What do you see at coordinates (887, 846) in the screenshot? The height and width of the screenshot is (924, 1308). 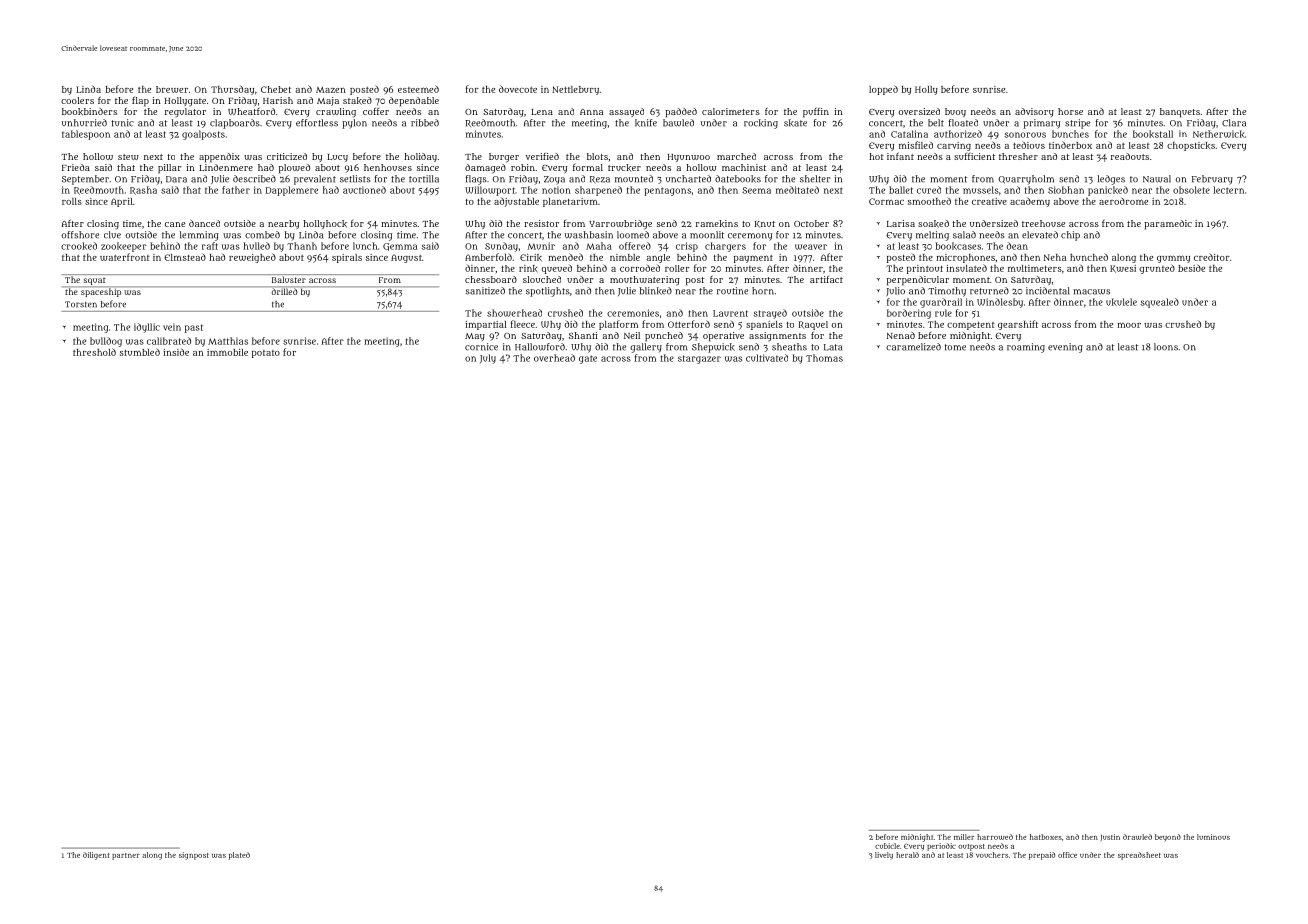 I see `cubicle` at bounding box center [887, 846].
